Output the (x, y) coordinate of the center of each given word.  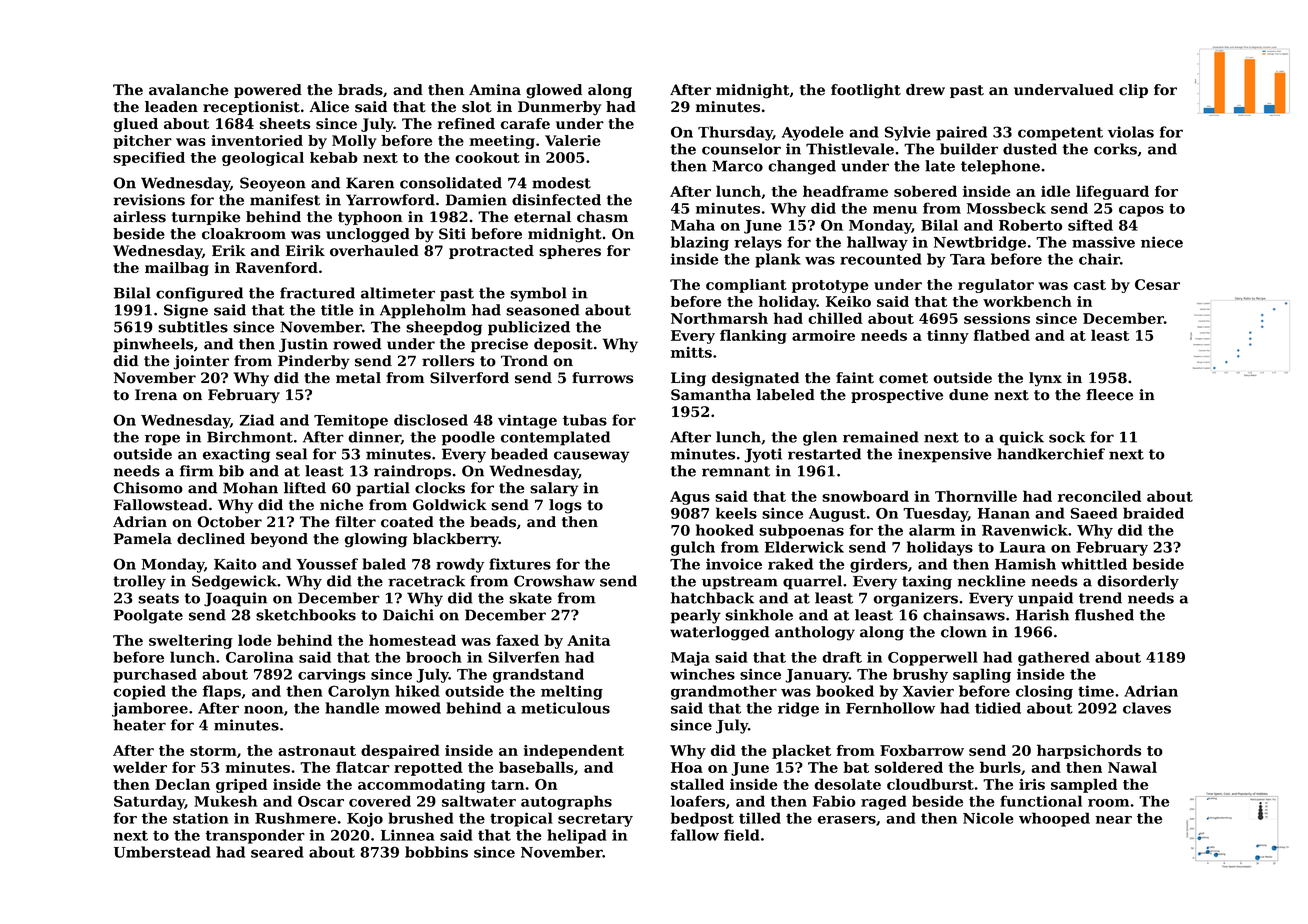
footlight (866, 91)
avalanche (188, 90)
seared (277, 852)
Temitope (351, 421)
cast (1090, 285)
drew (925, 90)
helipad (577, 836)
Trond (524, 361)
